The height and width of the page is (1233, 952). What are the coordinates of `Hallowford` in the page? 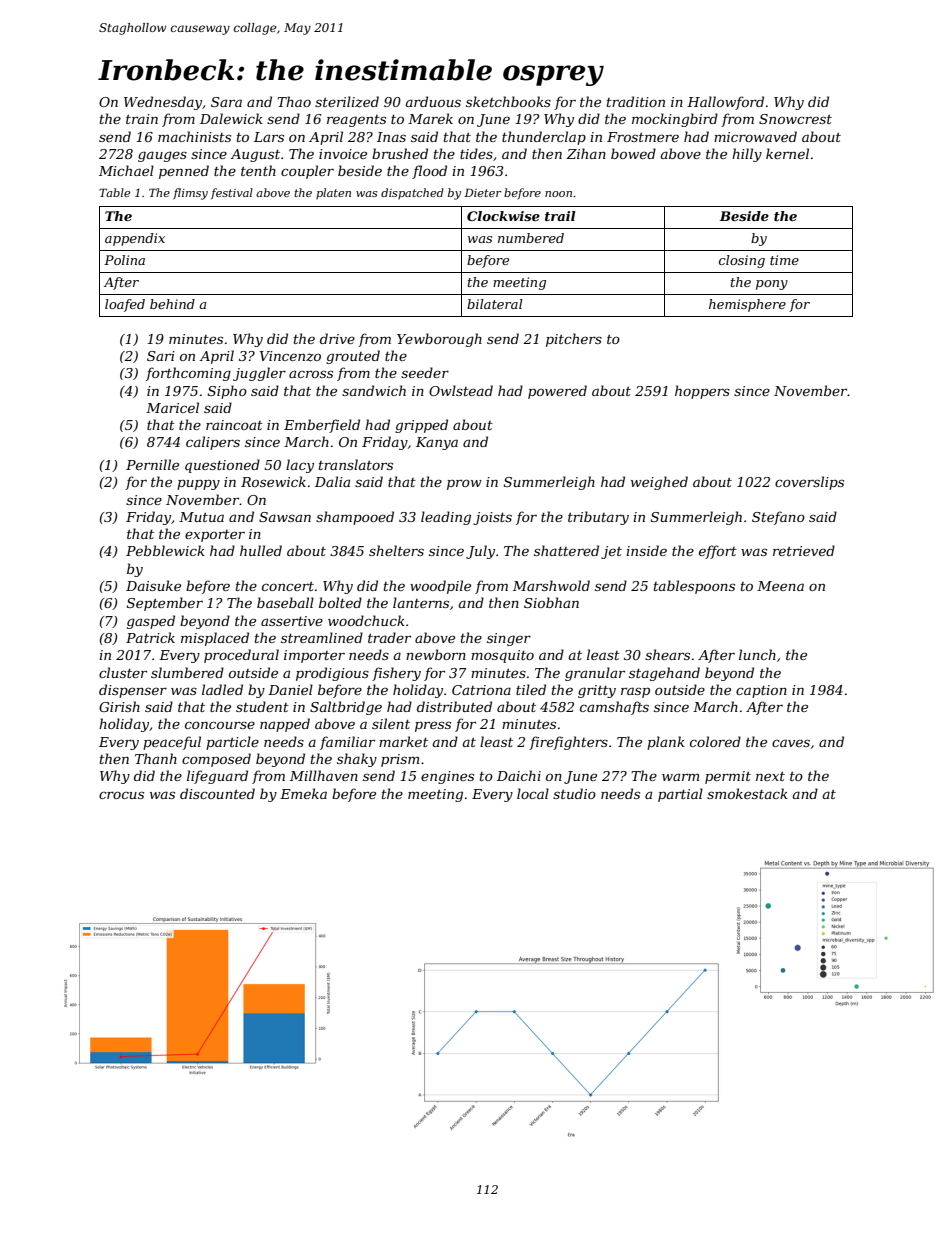 It's located at (725, 103).
